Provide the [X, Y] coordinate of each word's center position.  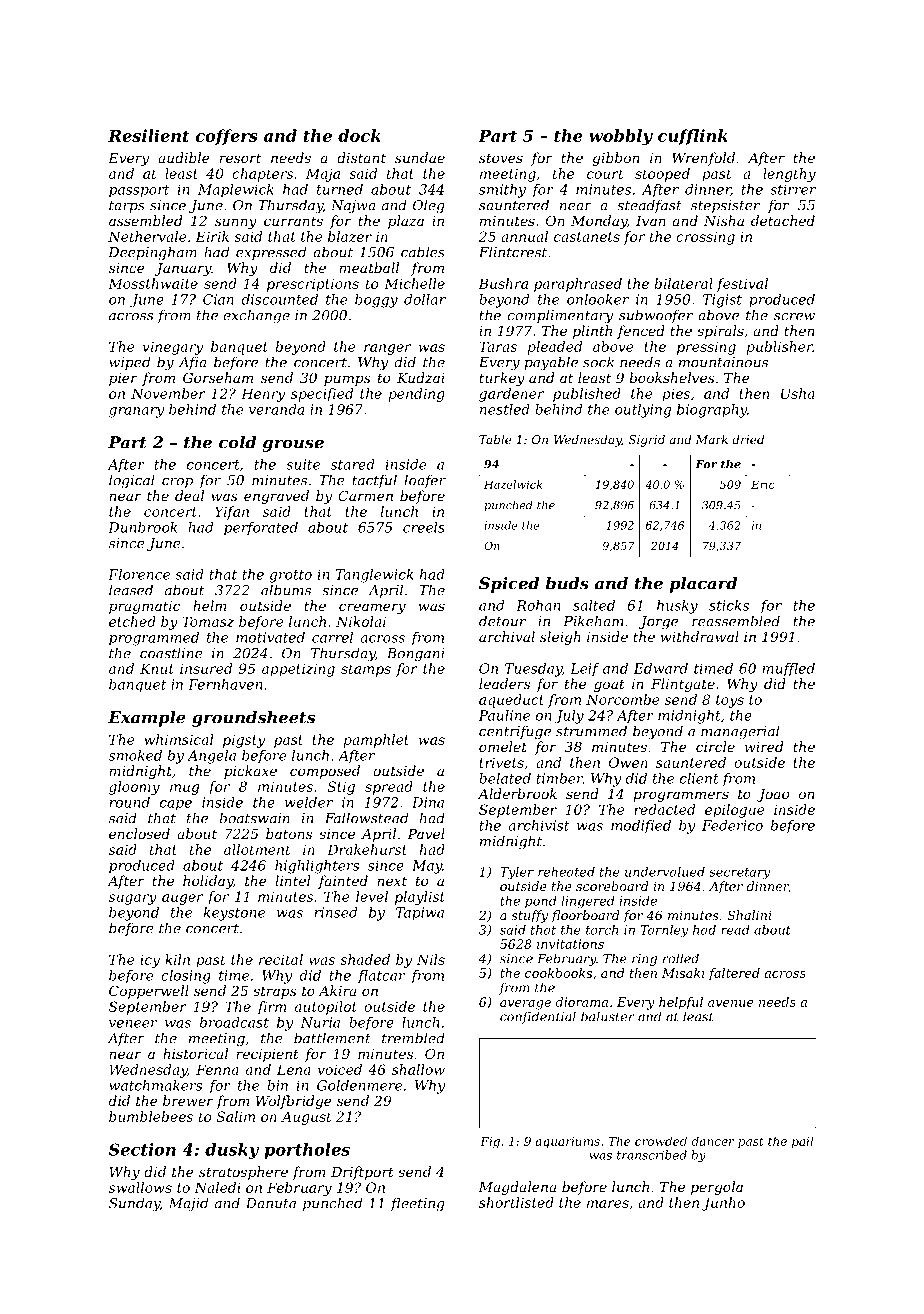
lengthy [789, 175]
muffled [788, 669]
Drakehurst [367, 849]
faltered [734, 974]
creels [424, 527]
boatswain [254, 818]
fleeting [417, 1204]
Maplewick [236, 190]
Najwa [353, 207]
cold [237, 442]
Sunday [134, 1204]
